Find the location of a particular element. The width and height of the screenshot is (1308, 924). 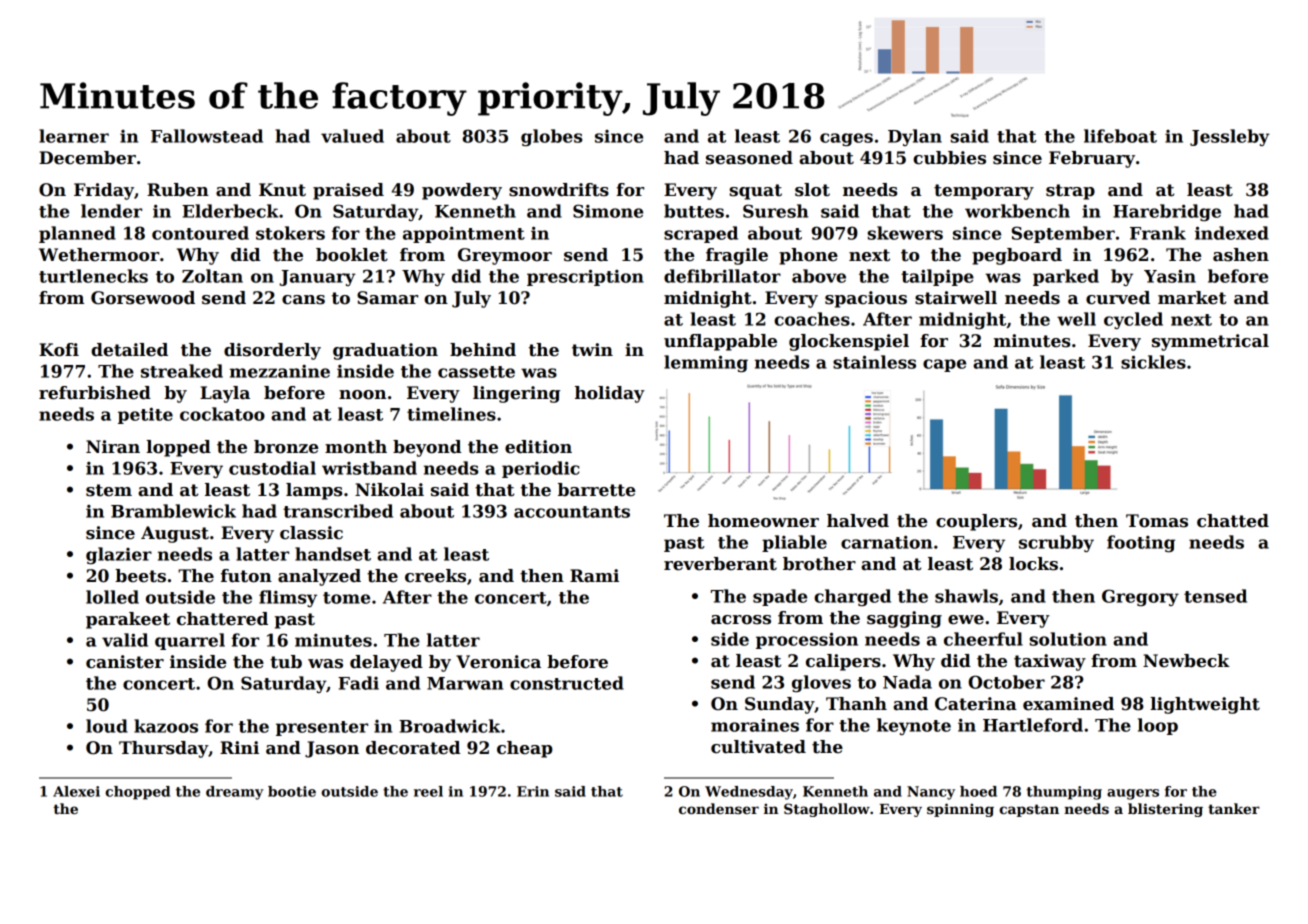

curved is located at coordinates (1118, 298).
